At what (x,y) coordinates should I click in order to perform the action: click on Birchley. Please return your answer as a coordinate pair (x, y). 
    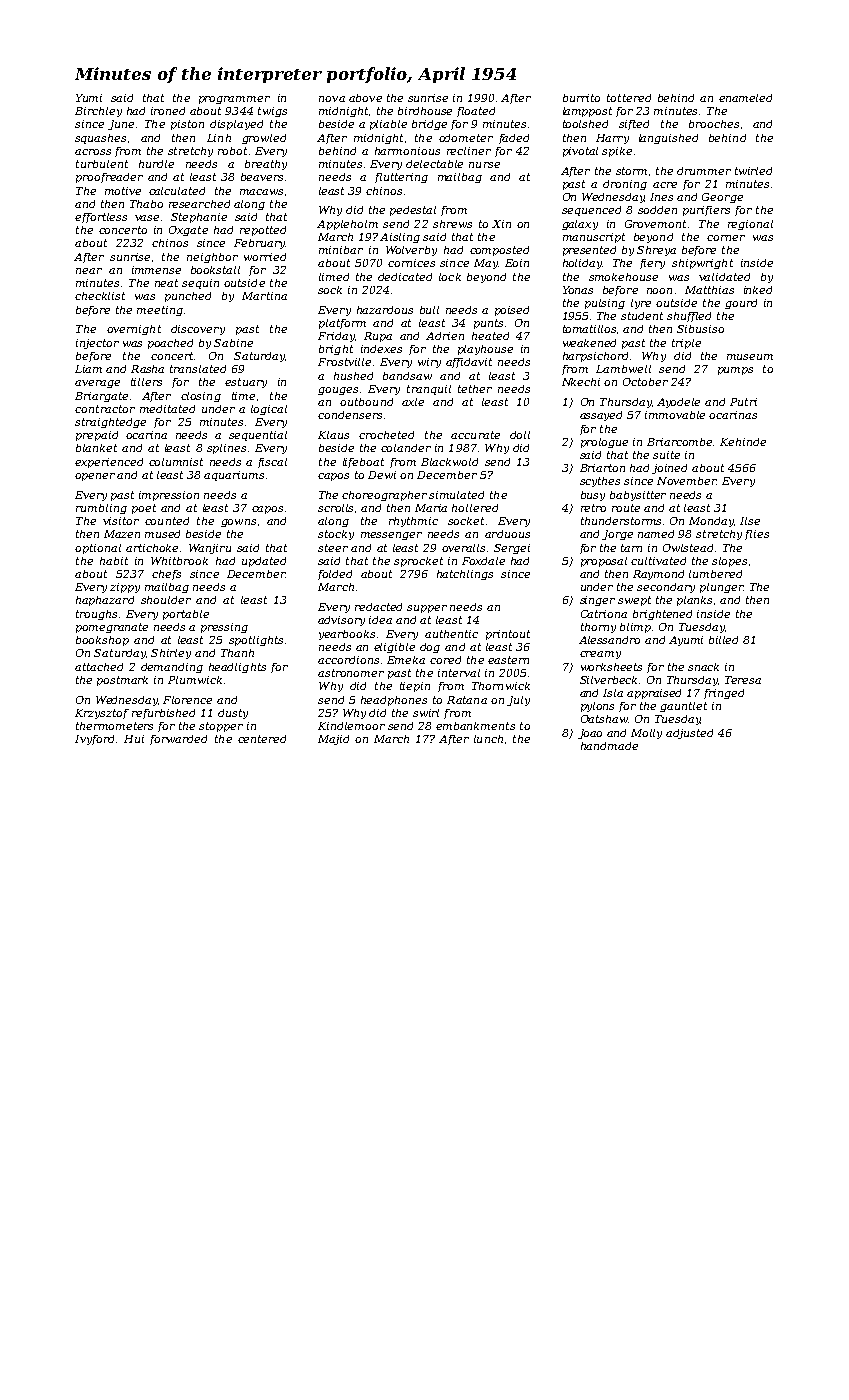
    Looking at the image, I should click on (98, 112).
